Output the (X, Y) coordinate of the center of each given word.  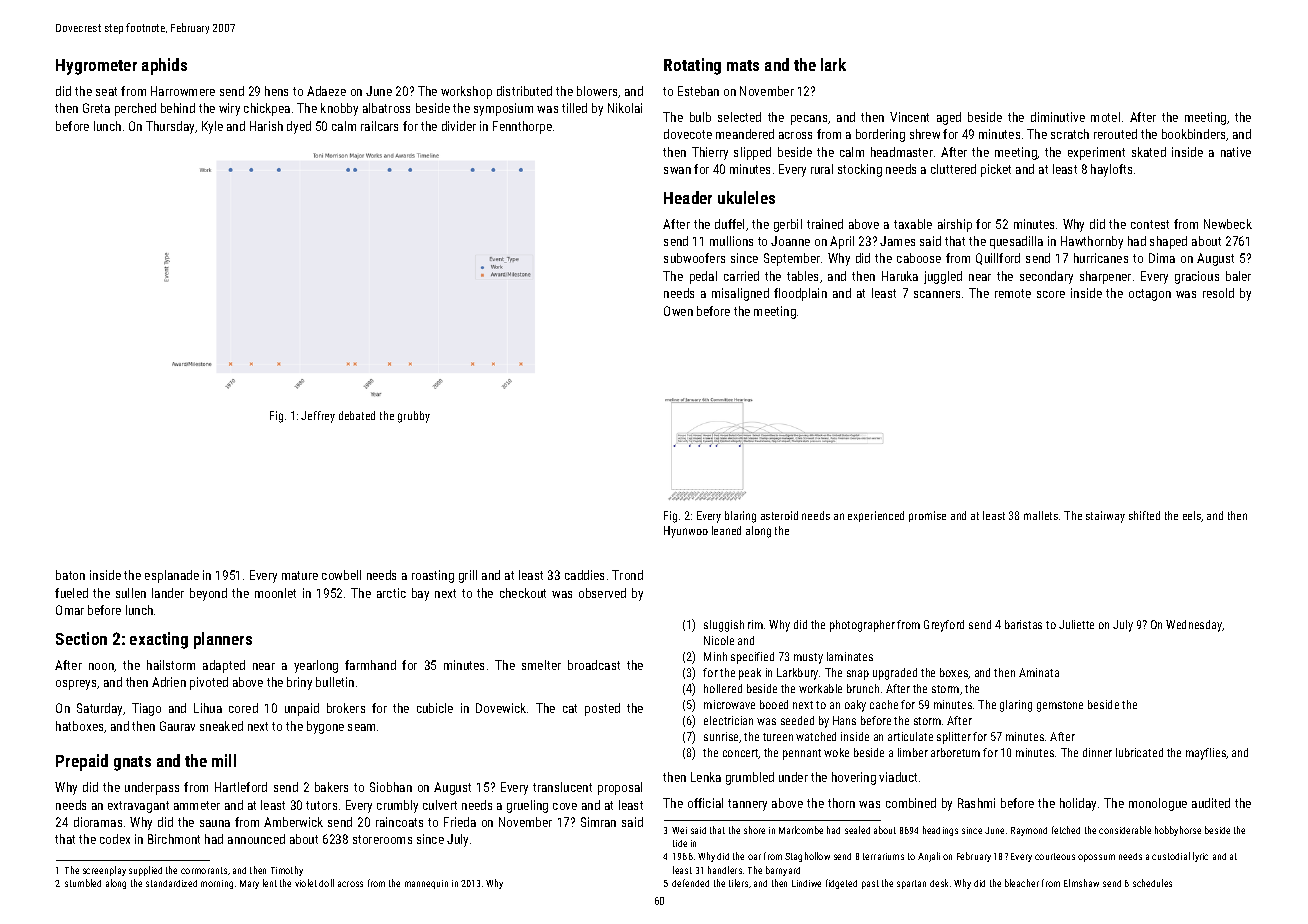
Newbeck (1228, 224)
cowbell (341, 575)
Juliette (1076, 624)
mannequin (426, 884)
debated (357, 415)
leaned (726, 530)
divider (459, 126)
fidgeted (841, 884)
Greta (96, 108)
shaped (1168, 242)
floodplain (800, 294)
